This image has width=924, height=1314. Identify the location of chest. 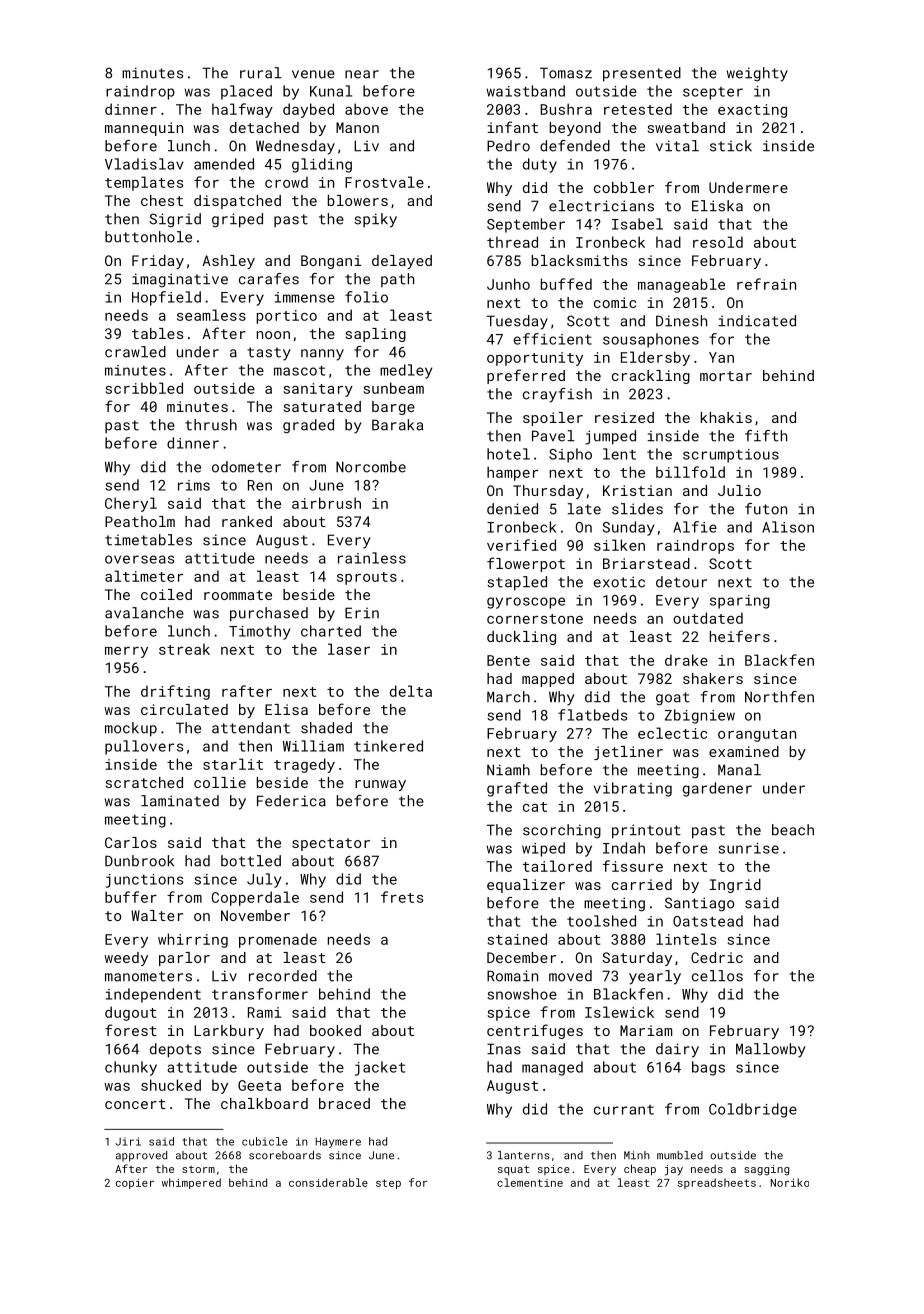
(162, 200).
